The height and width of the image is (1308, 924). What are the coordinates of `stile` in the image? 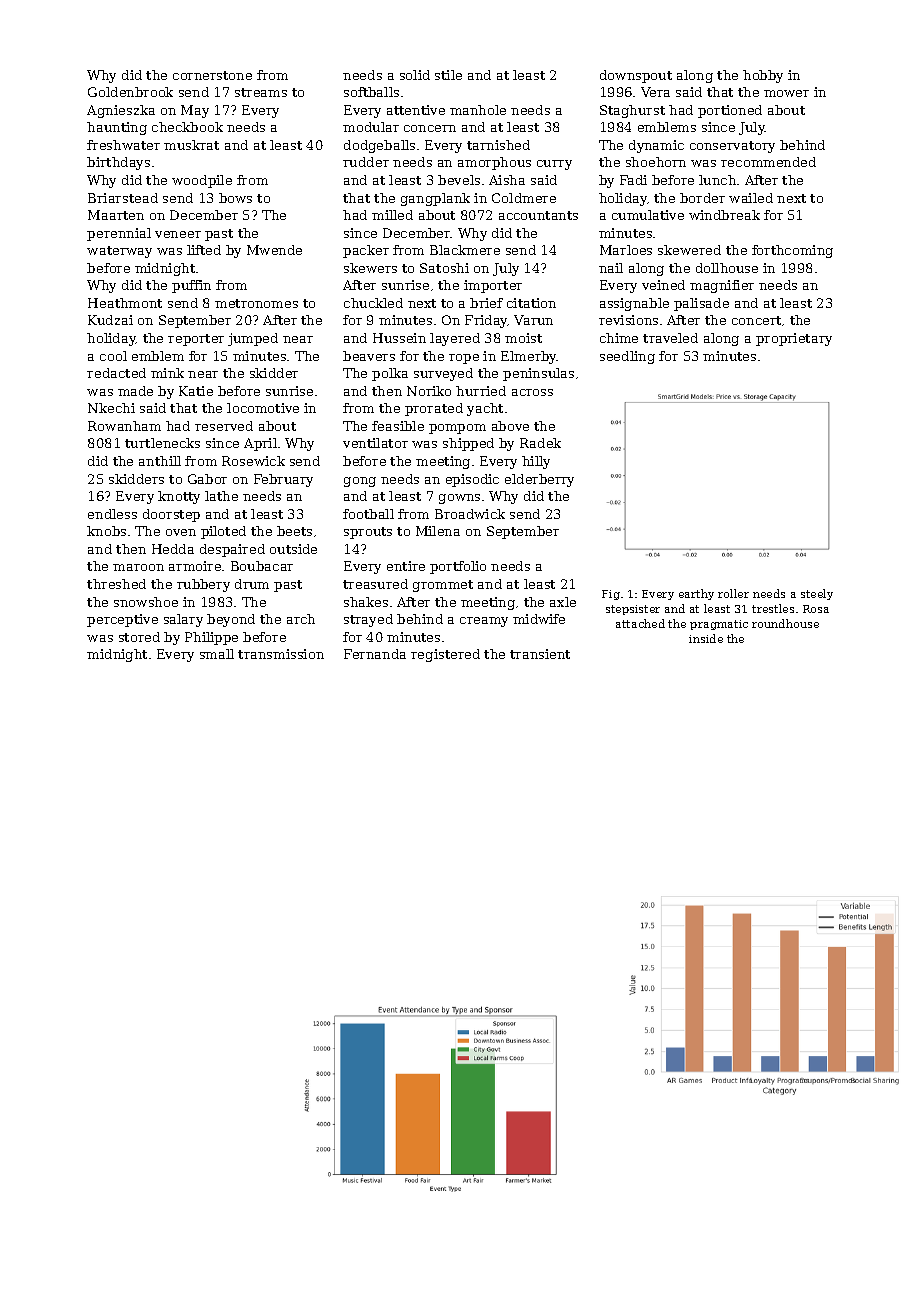 It's located at (448, 75).
